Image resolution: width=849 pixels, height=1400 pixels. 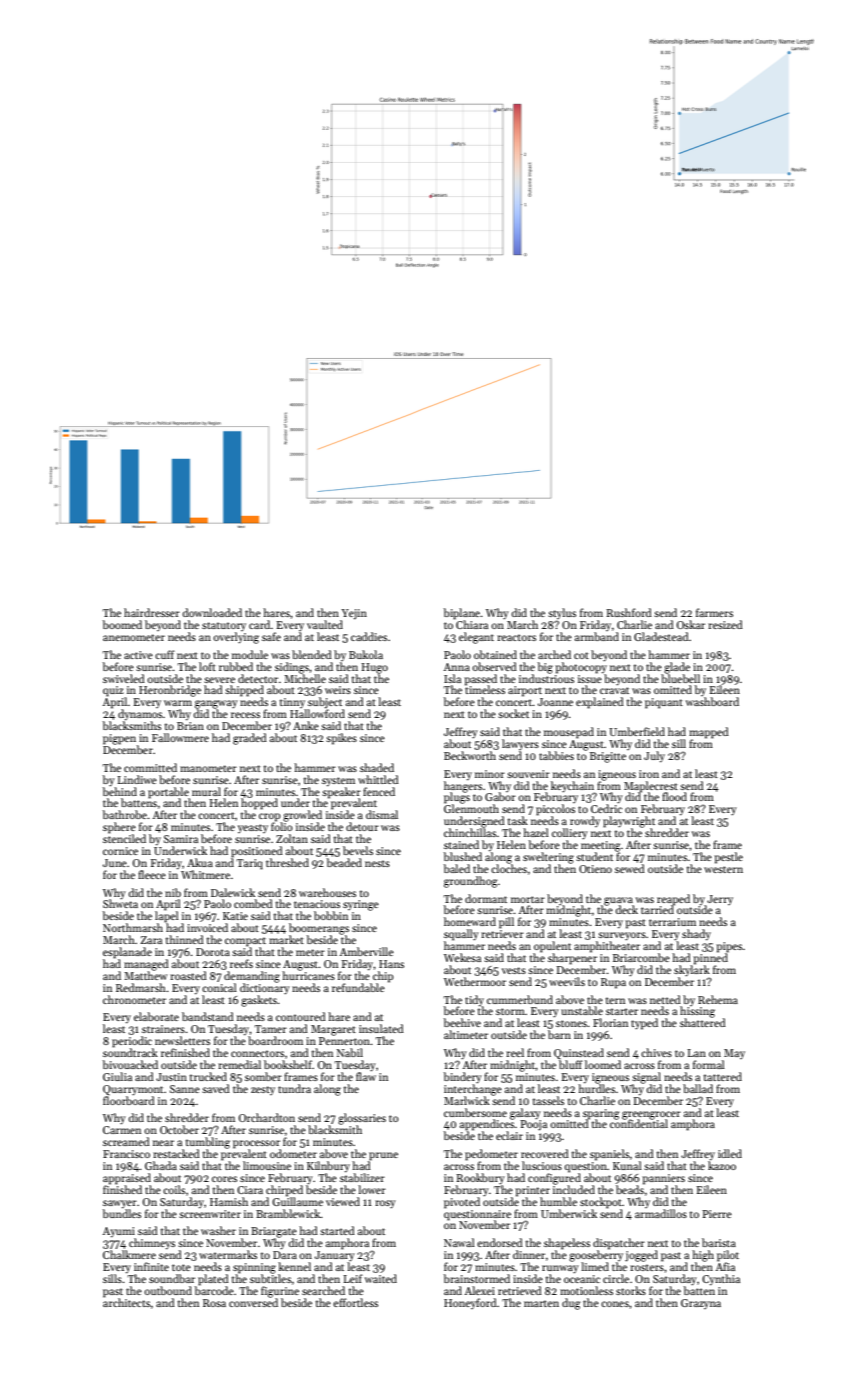 What do you see at coordinates (210, 1214) in the screenshot?
I see `screenwriter` at bounding box center [210, 1214].
